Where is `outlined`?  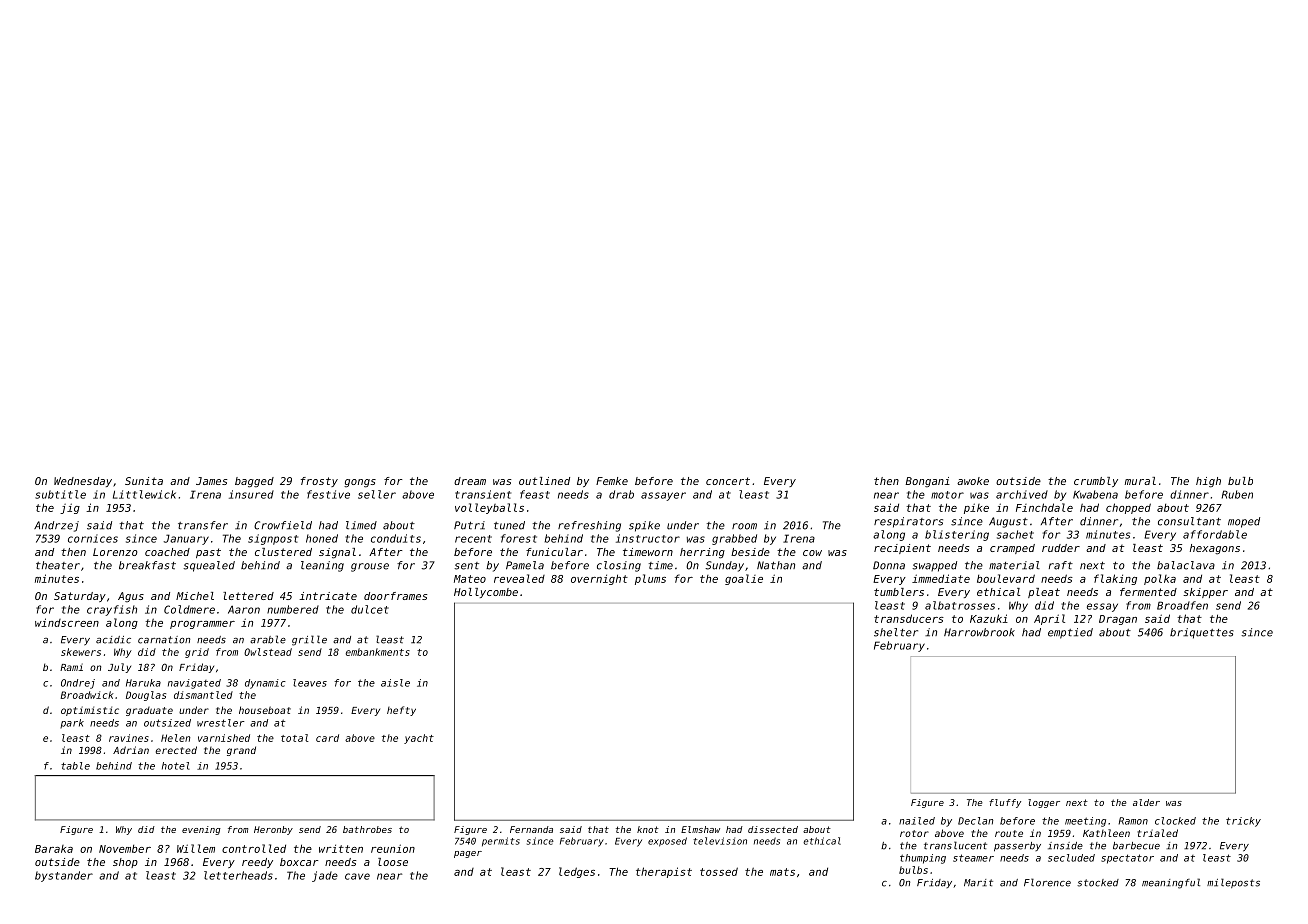 outlined is located at coordinates (544, 481).
